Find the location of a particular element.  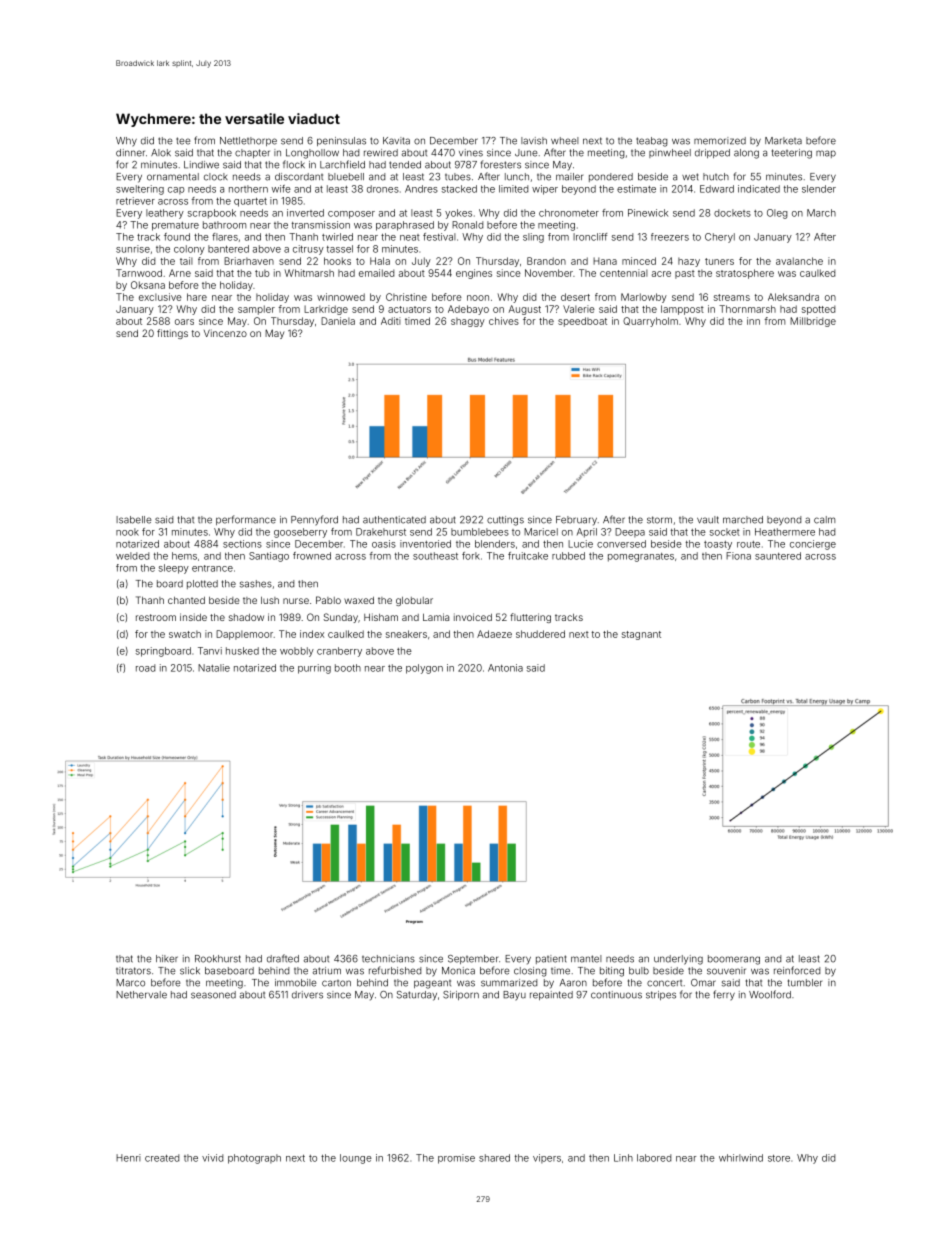

quartet is located at coordinates (250, 202).
